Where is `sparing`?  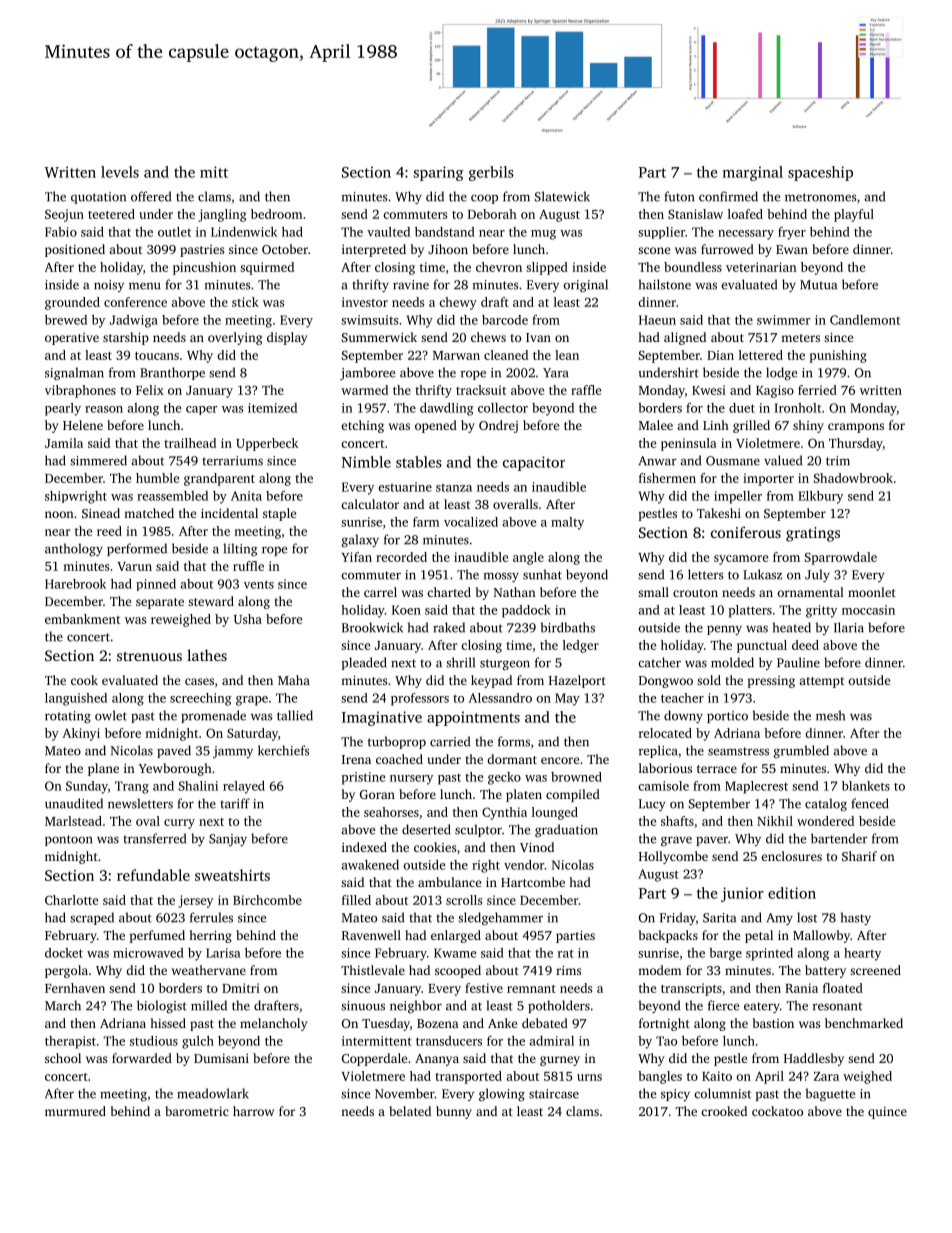
sparing is located at coordinates (438, 173).
